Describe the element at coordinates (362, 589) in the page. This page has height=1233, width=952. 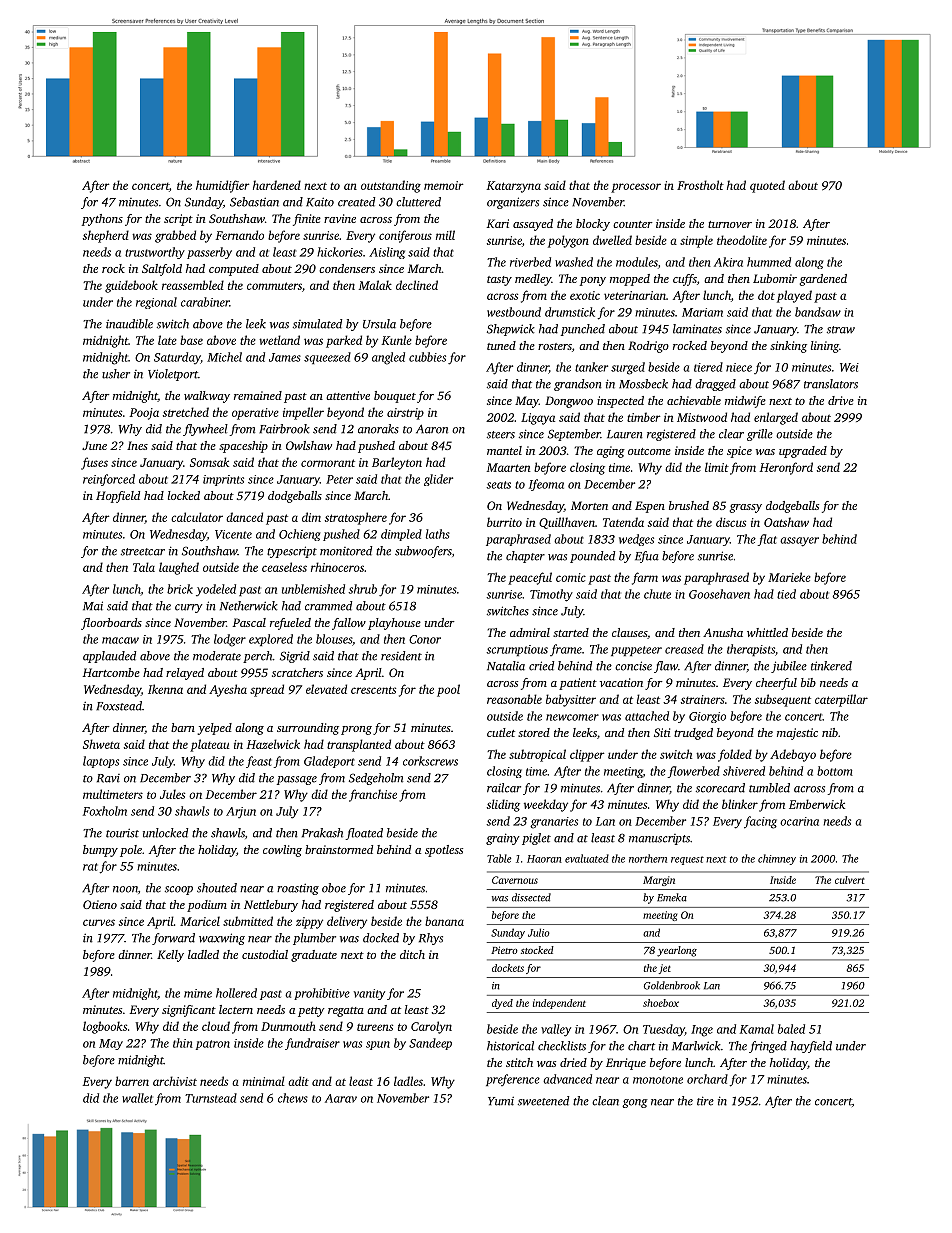
I see `shrub` at that location.
